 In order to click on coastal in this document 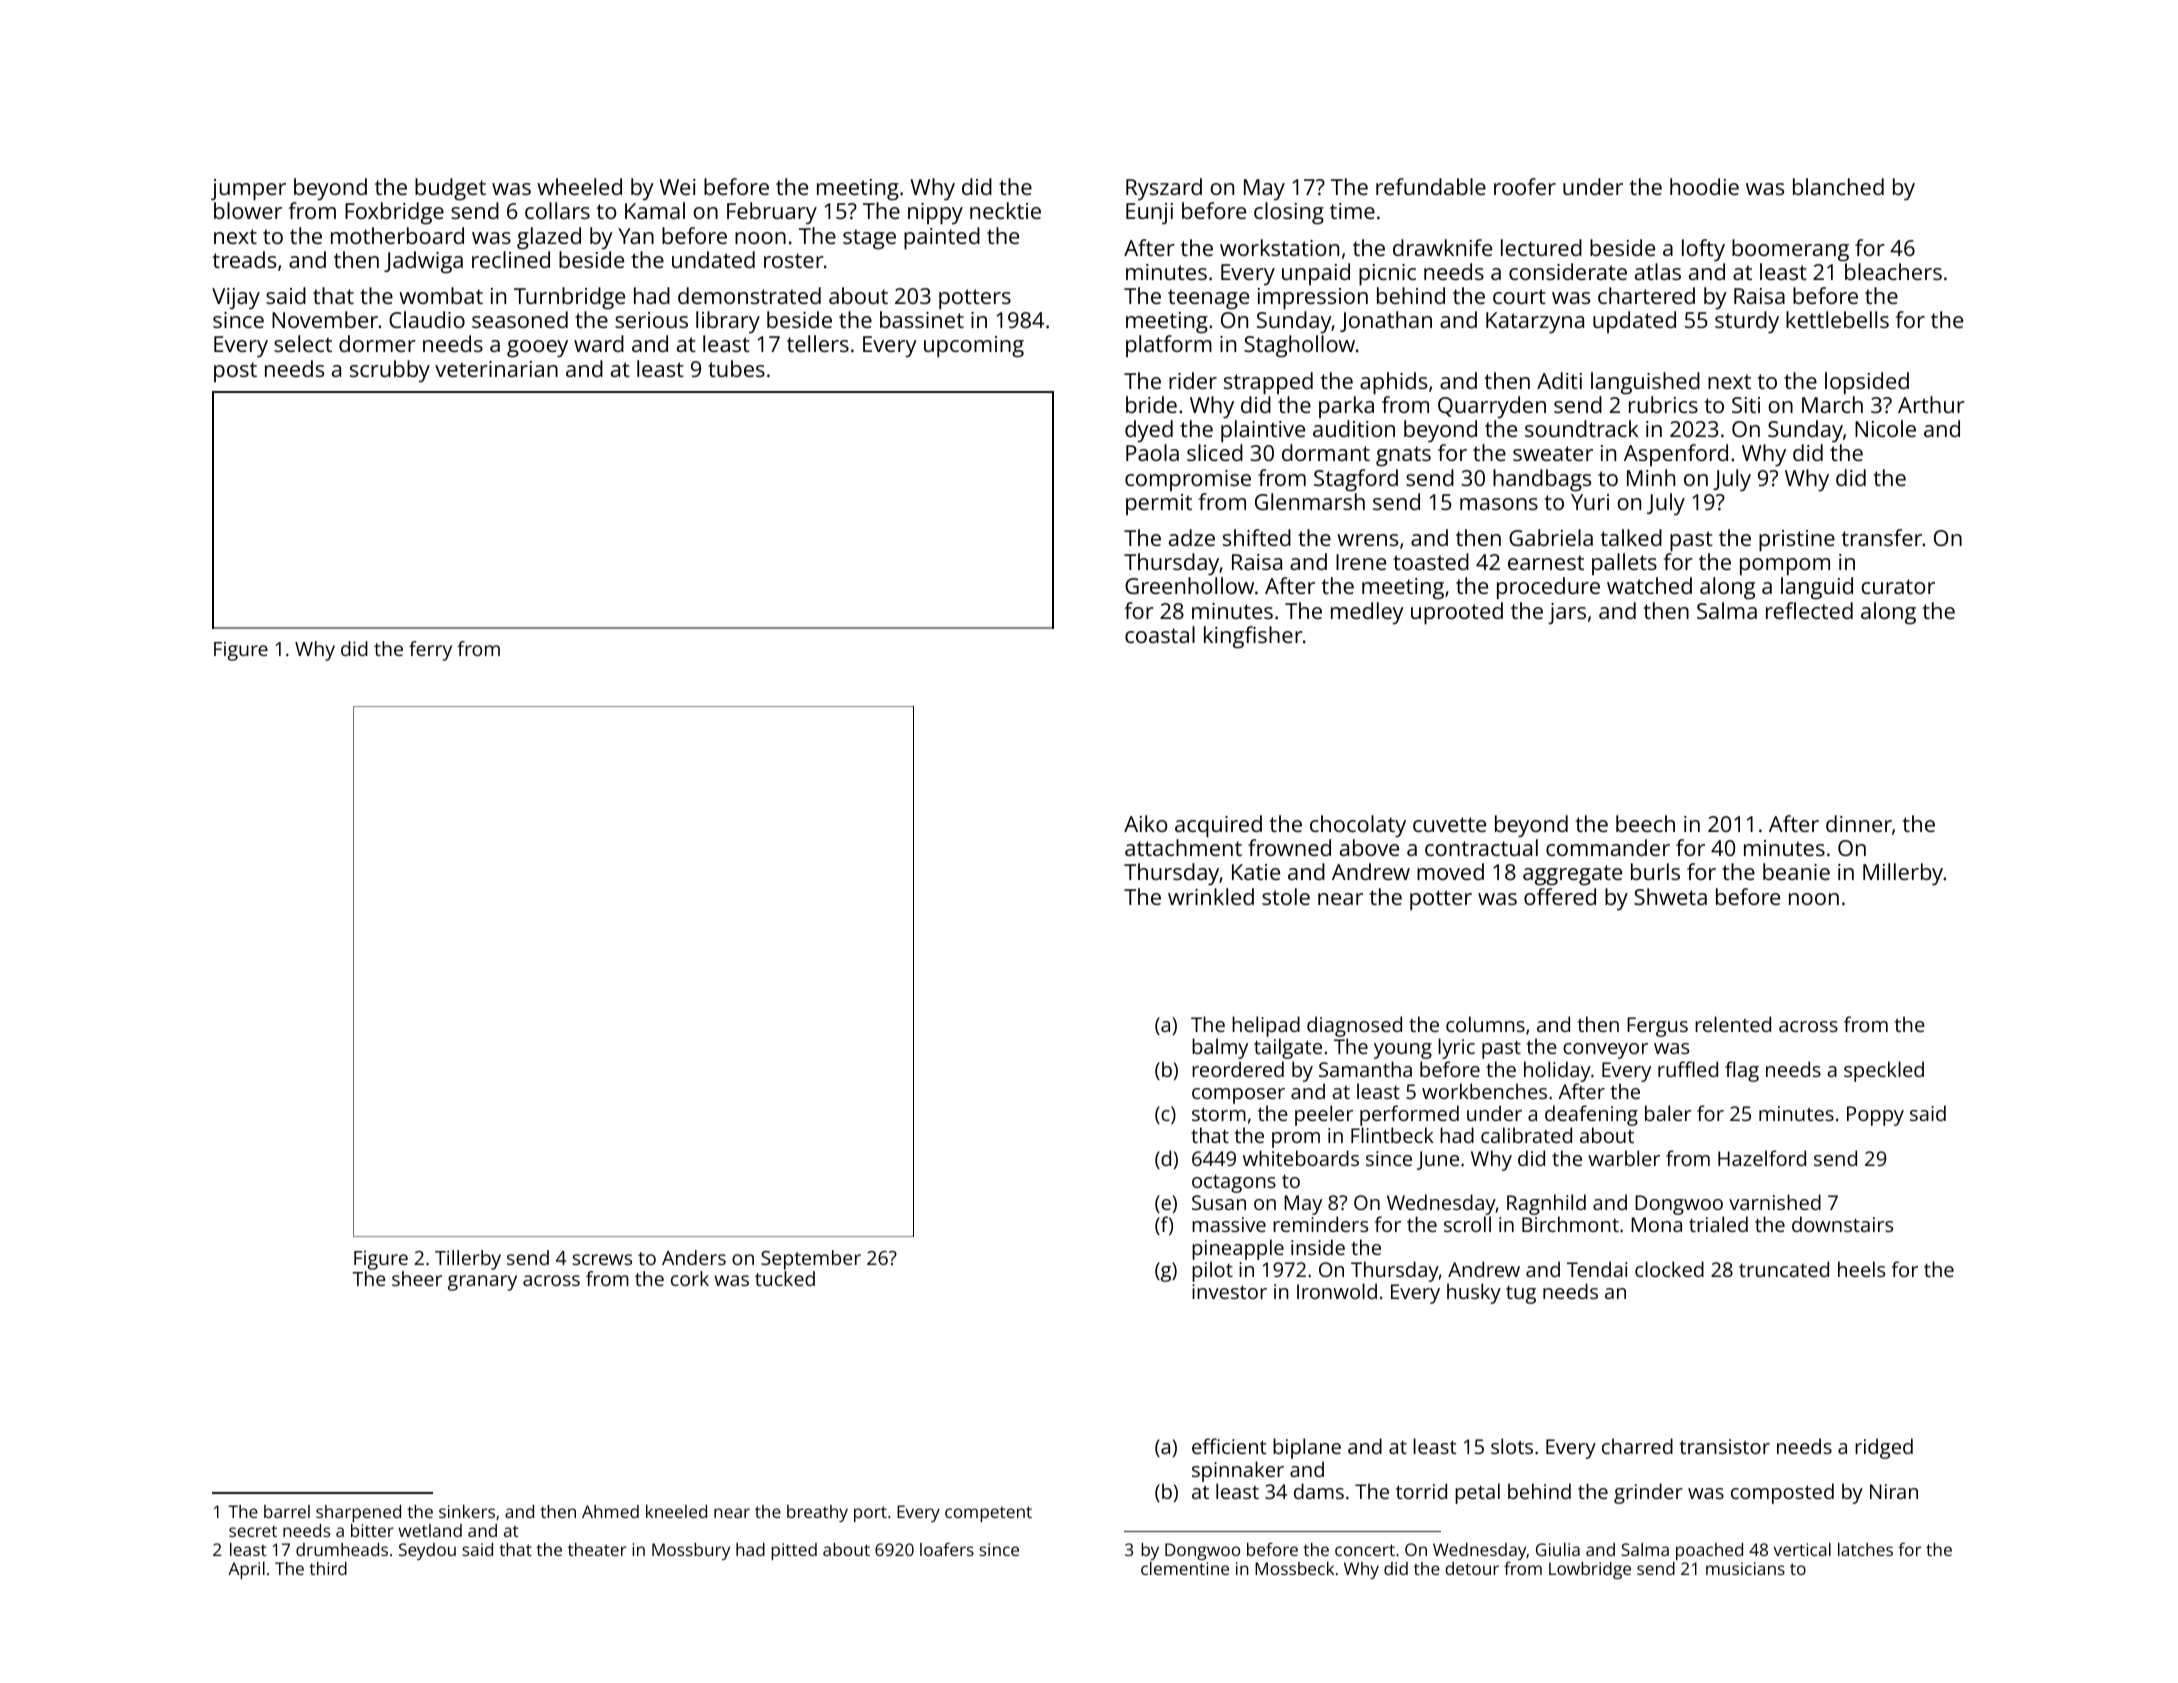, I will do `click(1160, 634)`.
